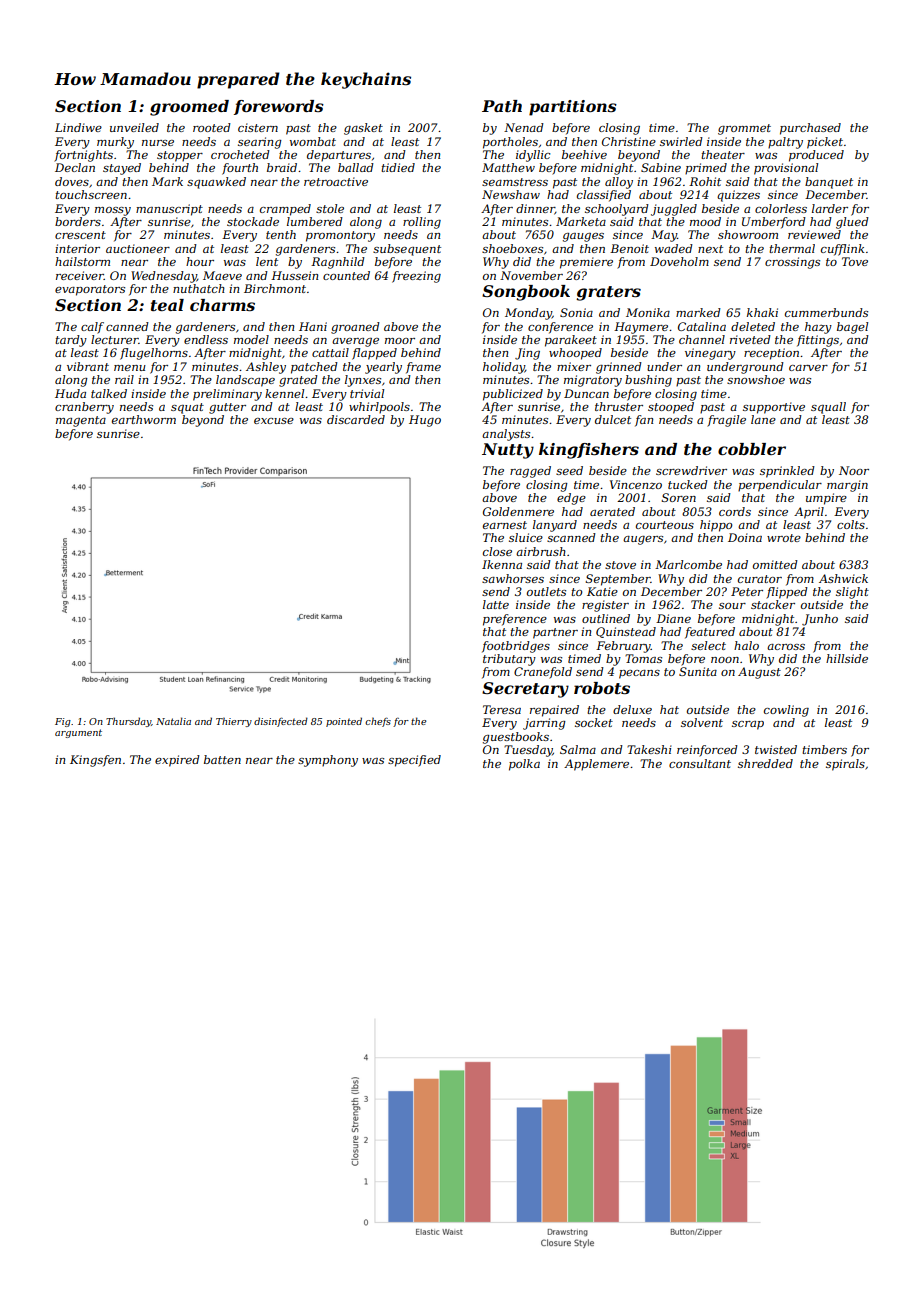 This screenshot has height=1308, width=924. Describe the element at coordinates (502, 106) in the screenshot. I see `Path` at that location.
